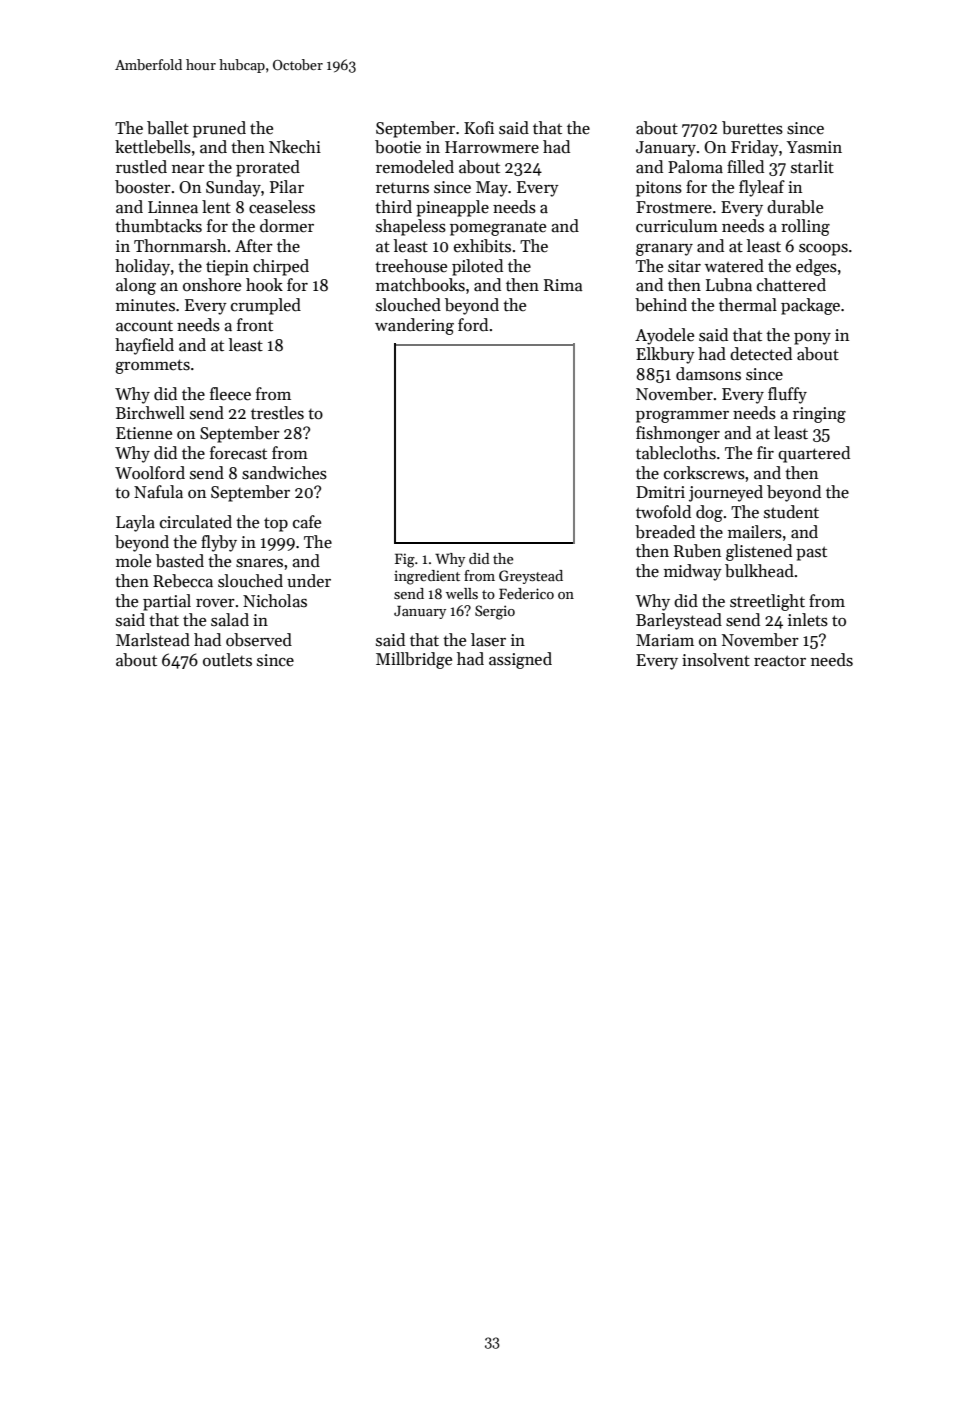 Image resolution: width=969 pixels, height=1403 pixels. Describe the element at coordinates (180, 561) in the screenshot. I see `basted` at that location.
